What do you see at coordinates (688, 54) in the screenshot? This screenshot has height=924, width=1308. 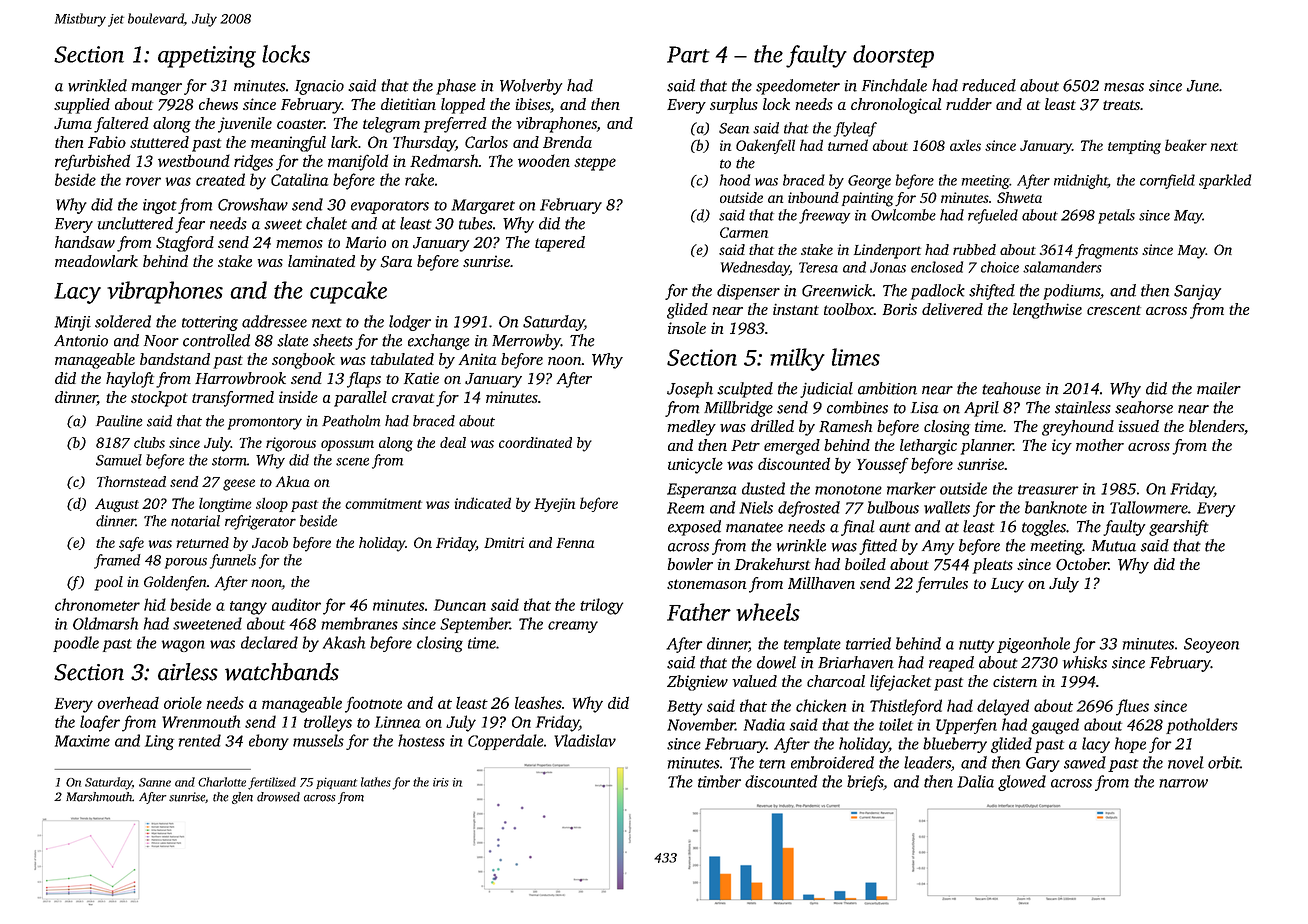 I see `Part` at bounding box center [688, 54].
